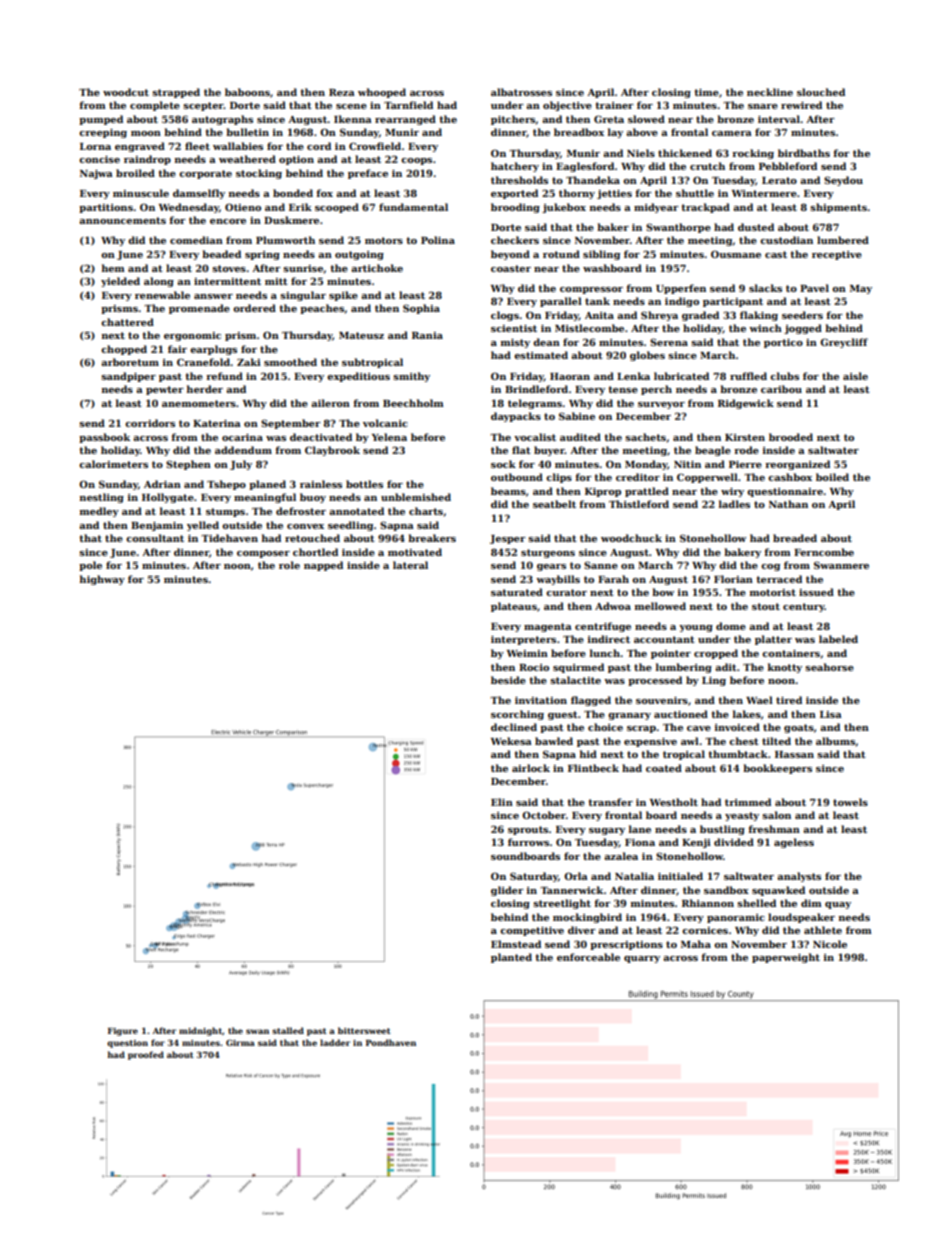 Image resolution: width=952 pixels, height=1233 pixels. What do you see at coordinates (221, 254) in the document?
I see `beaded` at bounding box center [221, 254].
